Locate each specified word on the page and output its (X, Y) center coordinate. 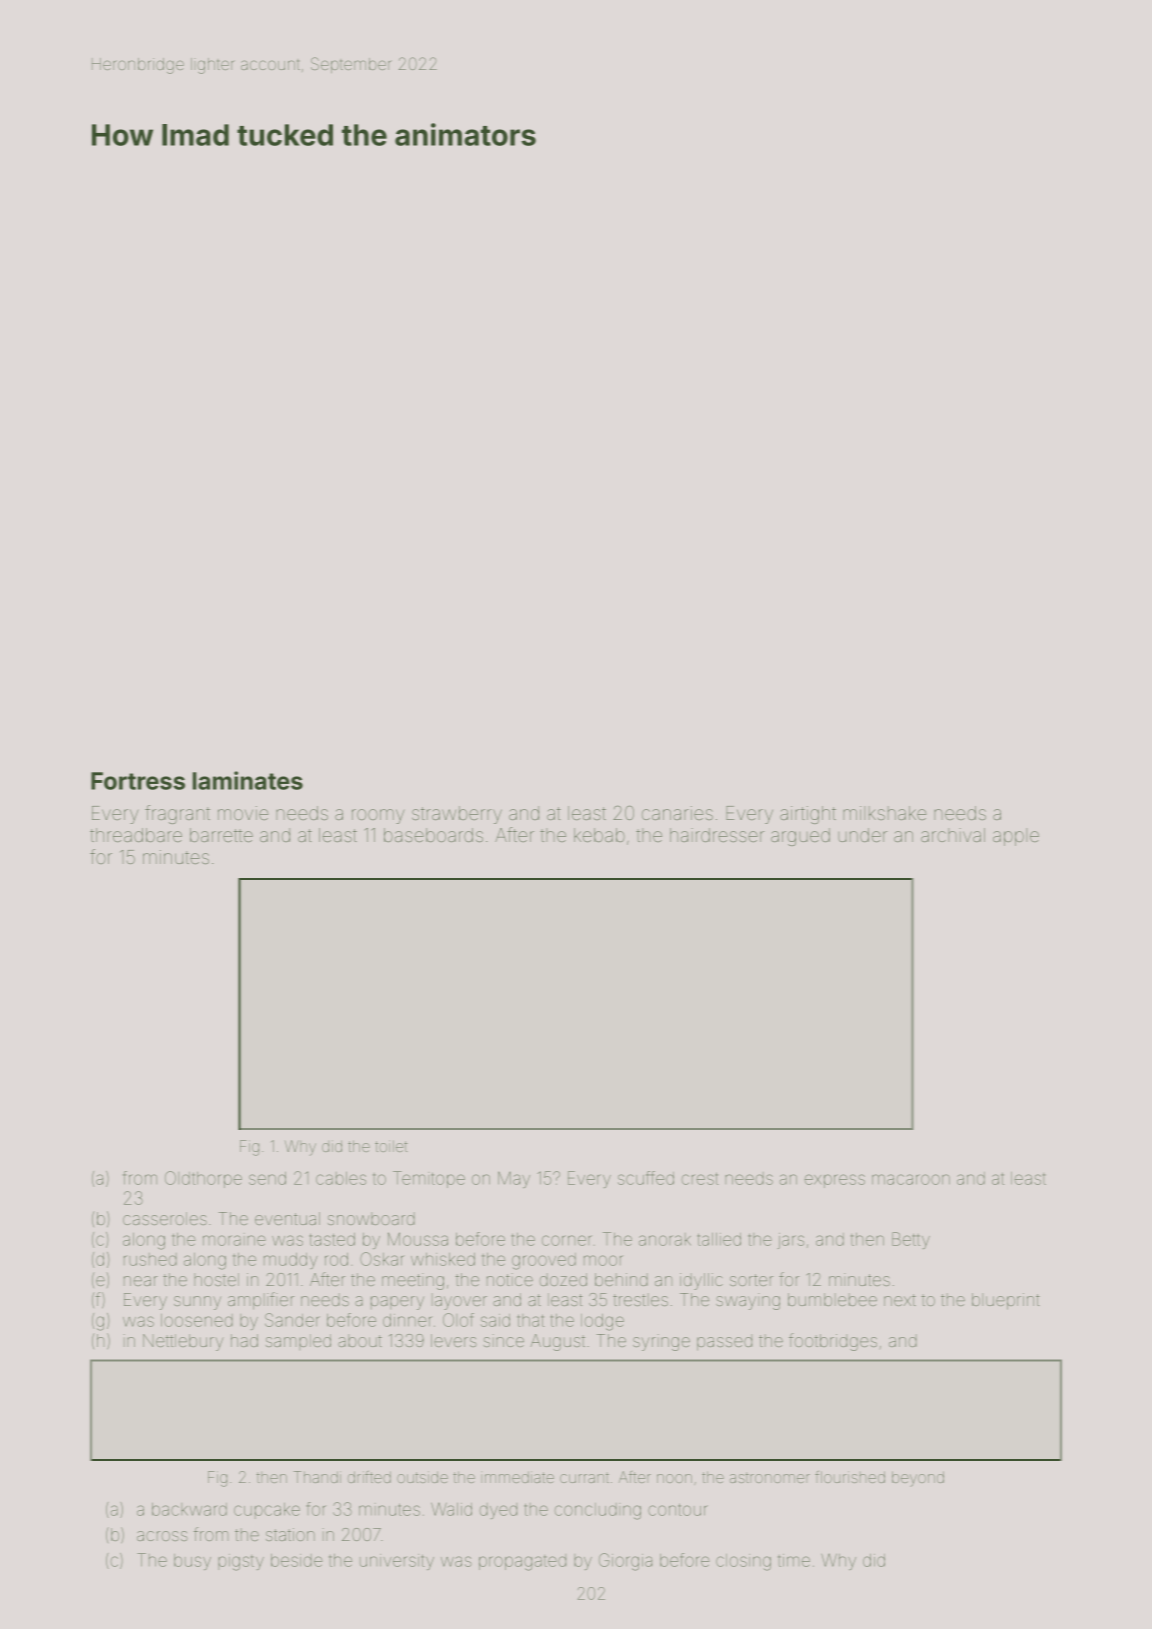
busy (192, 1562)
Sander (292, 1320)
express (835, 1181)
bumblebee (832, 1299)
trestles (640, 1299)
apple (1016, 837)
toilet (391, 1146)
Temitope (429, 1179)
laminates (248, 780)
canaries (677, 813)
